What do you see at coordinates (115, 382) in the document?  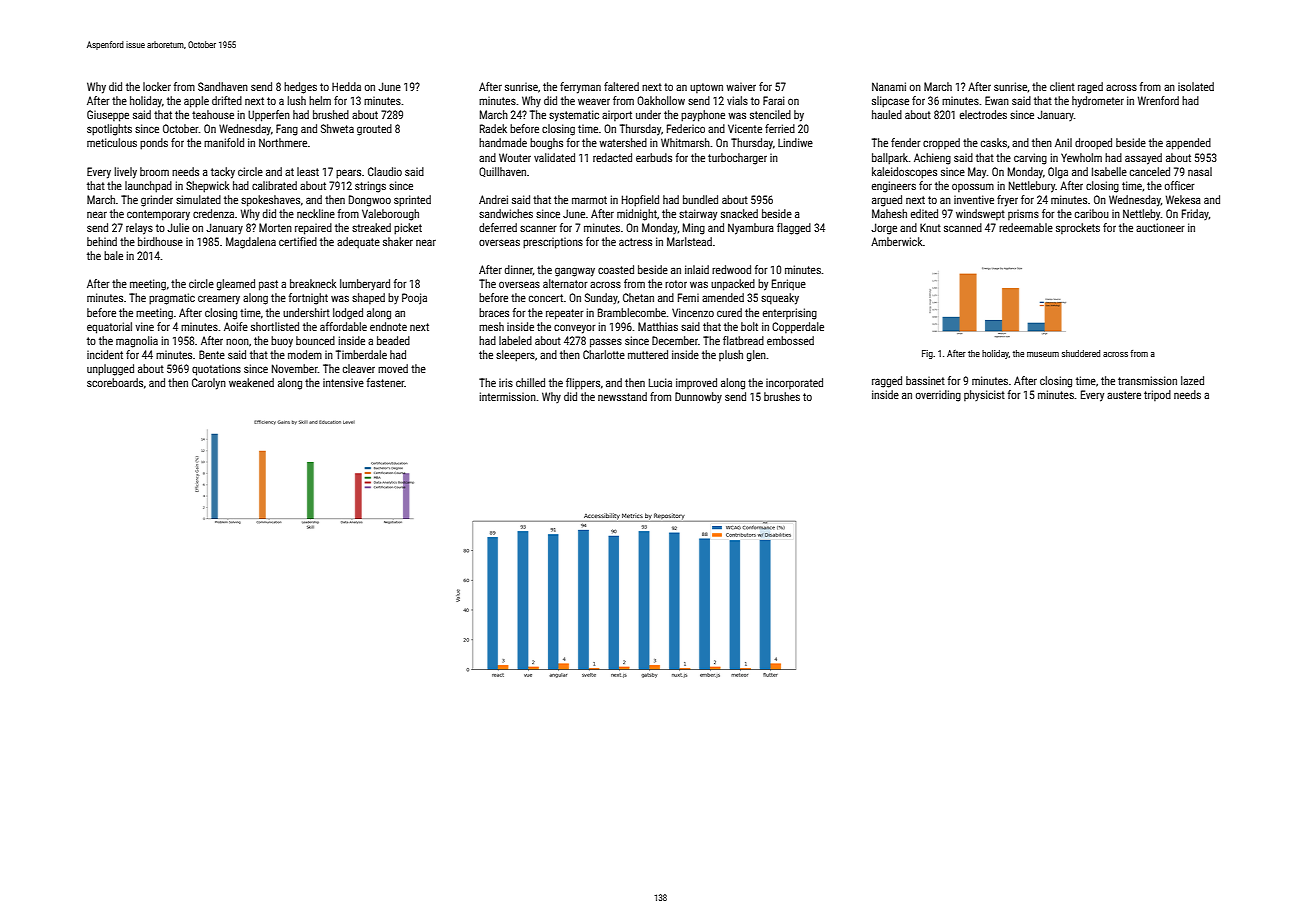 I see `scoreboards` at bounding box center [115, 382].
